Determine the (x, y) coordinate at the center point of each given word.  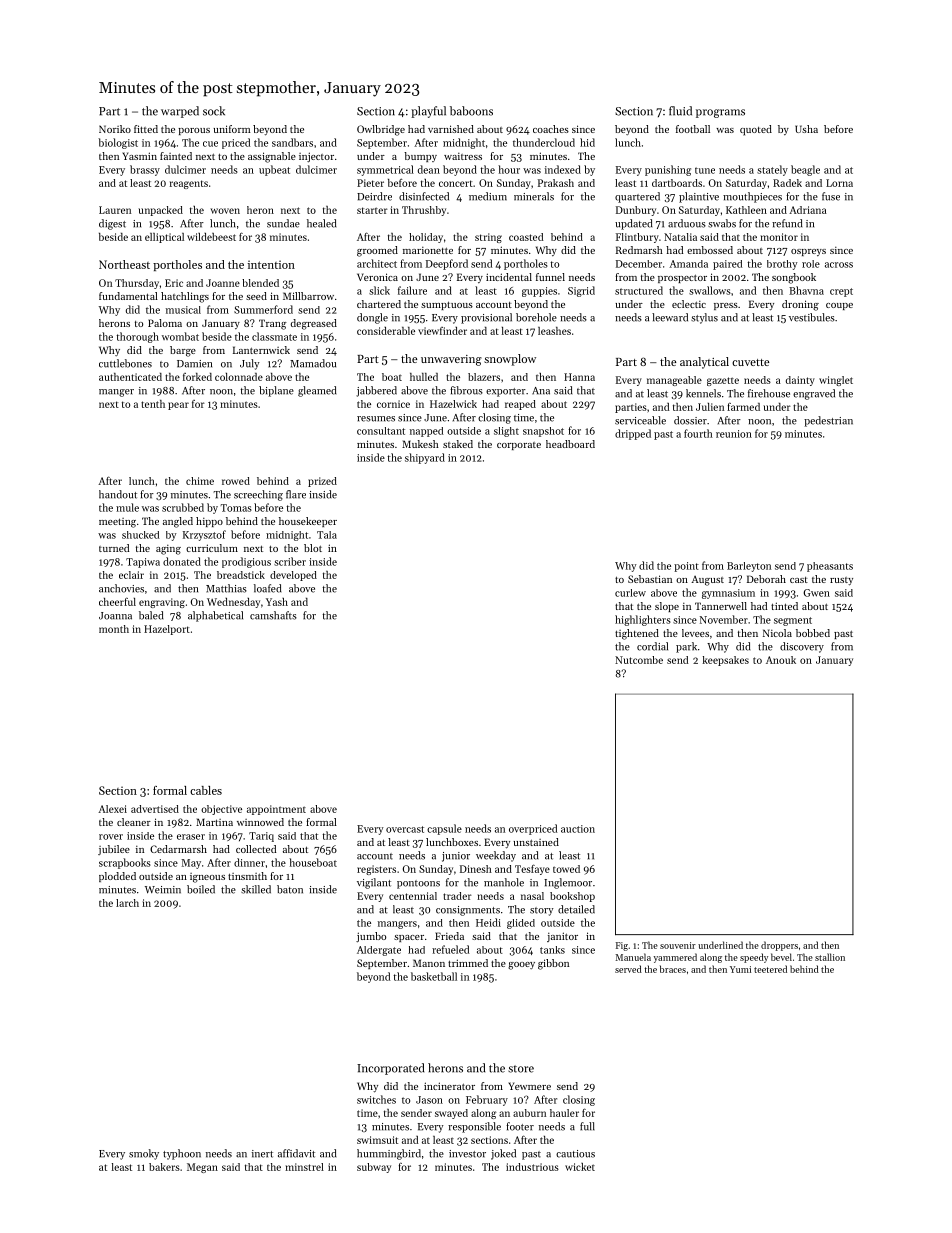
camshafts (273, 615)
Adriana (808, 210)
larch (127, 903)
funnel (550, 277)
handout (118, 494)
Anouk (781, 660)
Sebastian (650, 579)
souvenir (678, 945)
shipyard (425, 458)
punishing (668, 170)
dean (429, 169)
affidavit (296, 1153)
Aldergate (379, 951)
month (114, 629)
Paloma (165, 323)
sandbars (292, 142)
